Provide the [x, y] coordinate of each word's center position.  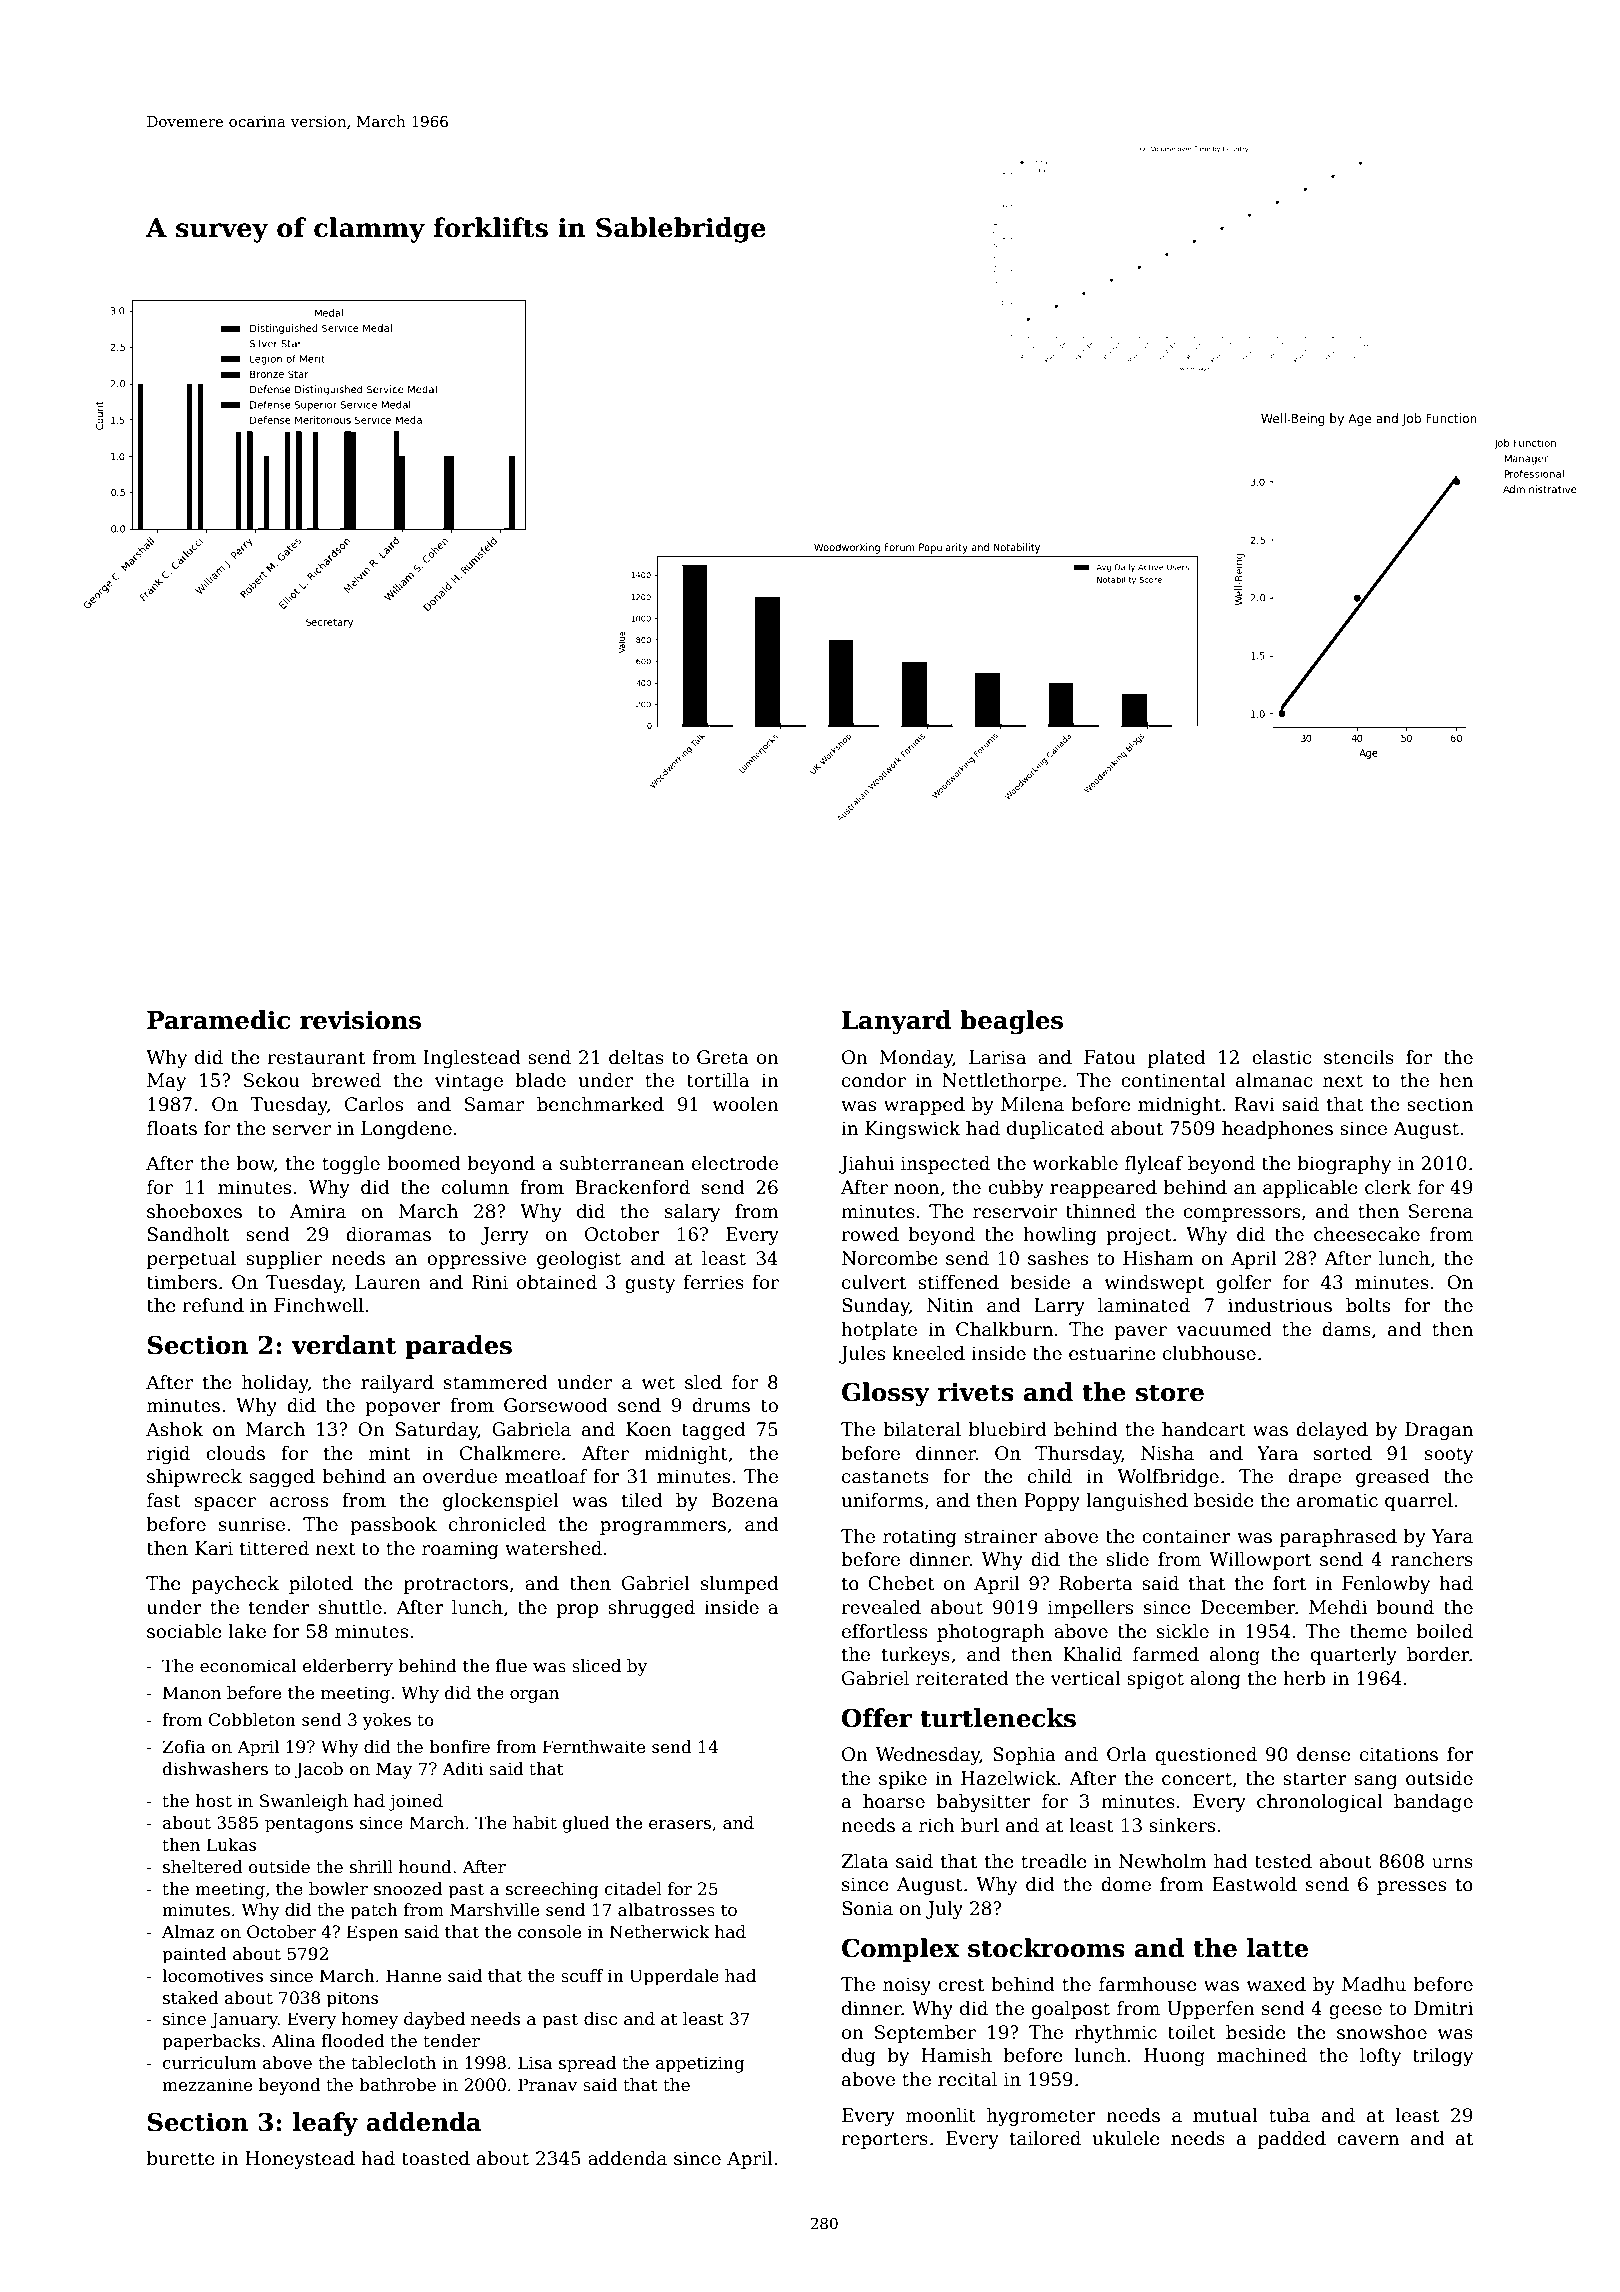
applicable [1310, 1189]
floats [172, 1128]
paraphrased [1338, 1538]
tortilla [718, 1080]
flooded [353, 2041]
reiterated [962, 1678]
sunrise [252, 1524]
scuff [582, 1976]
